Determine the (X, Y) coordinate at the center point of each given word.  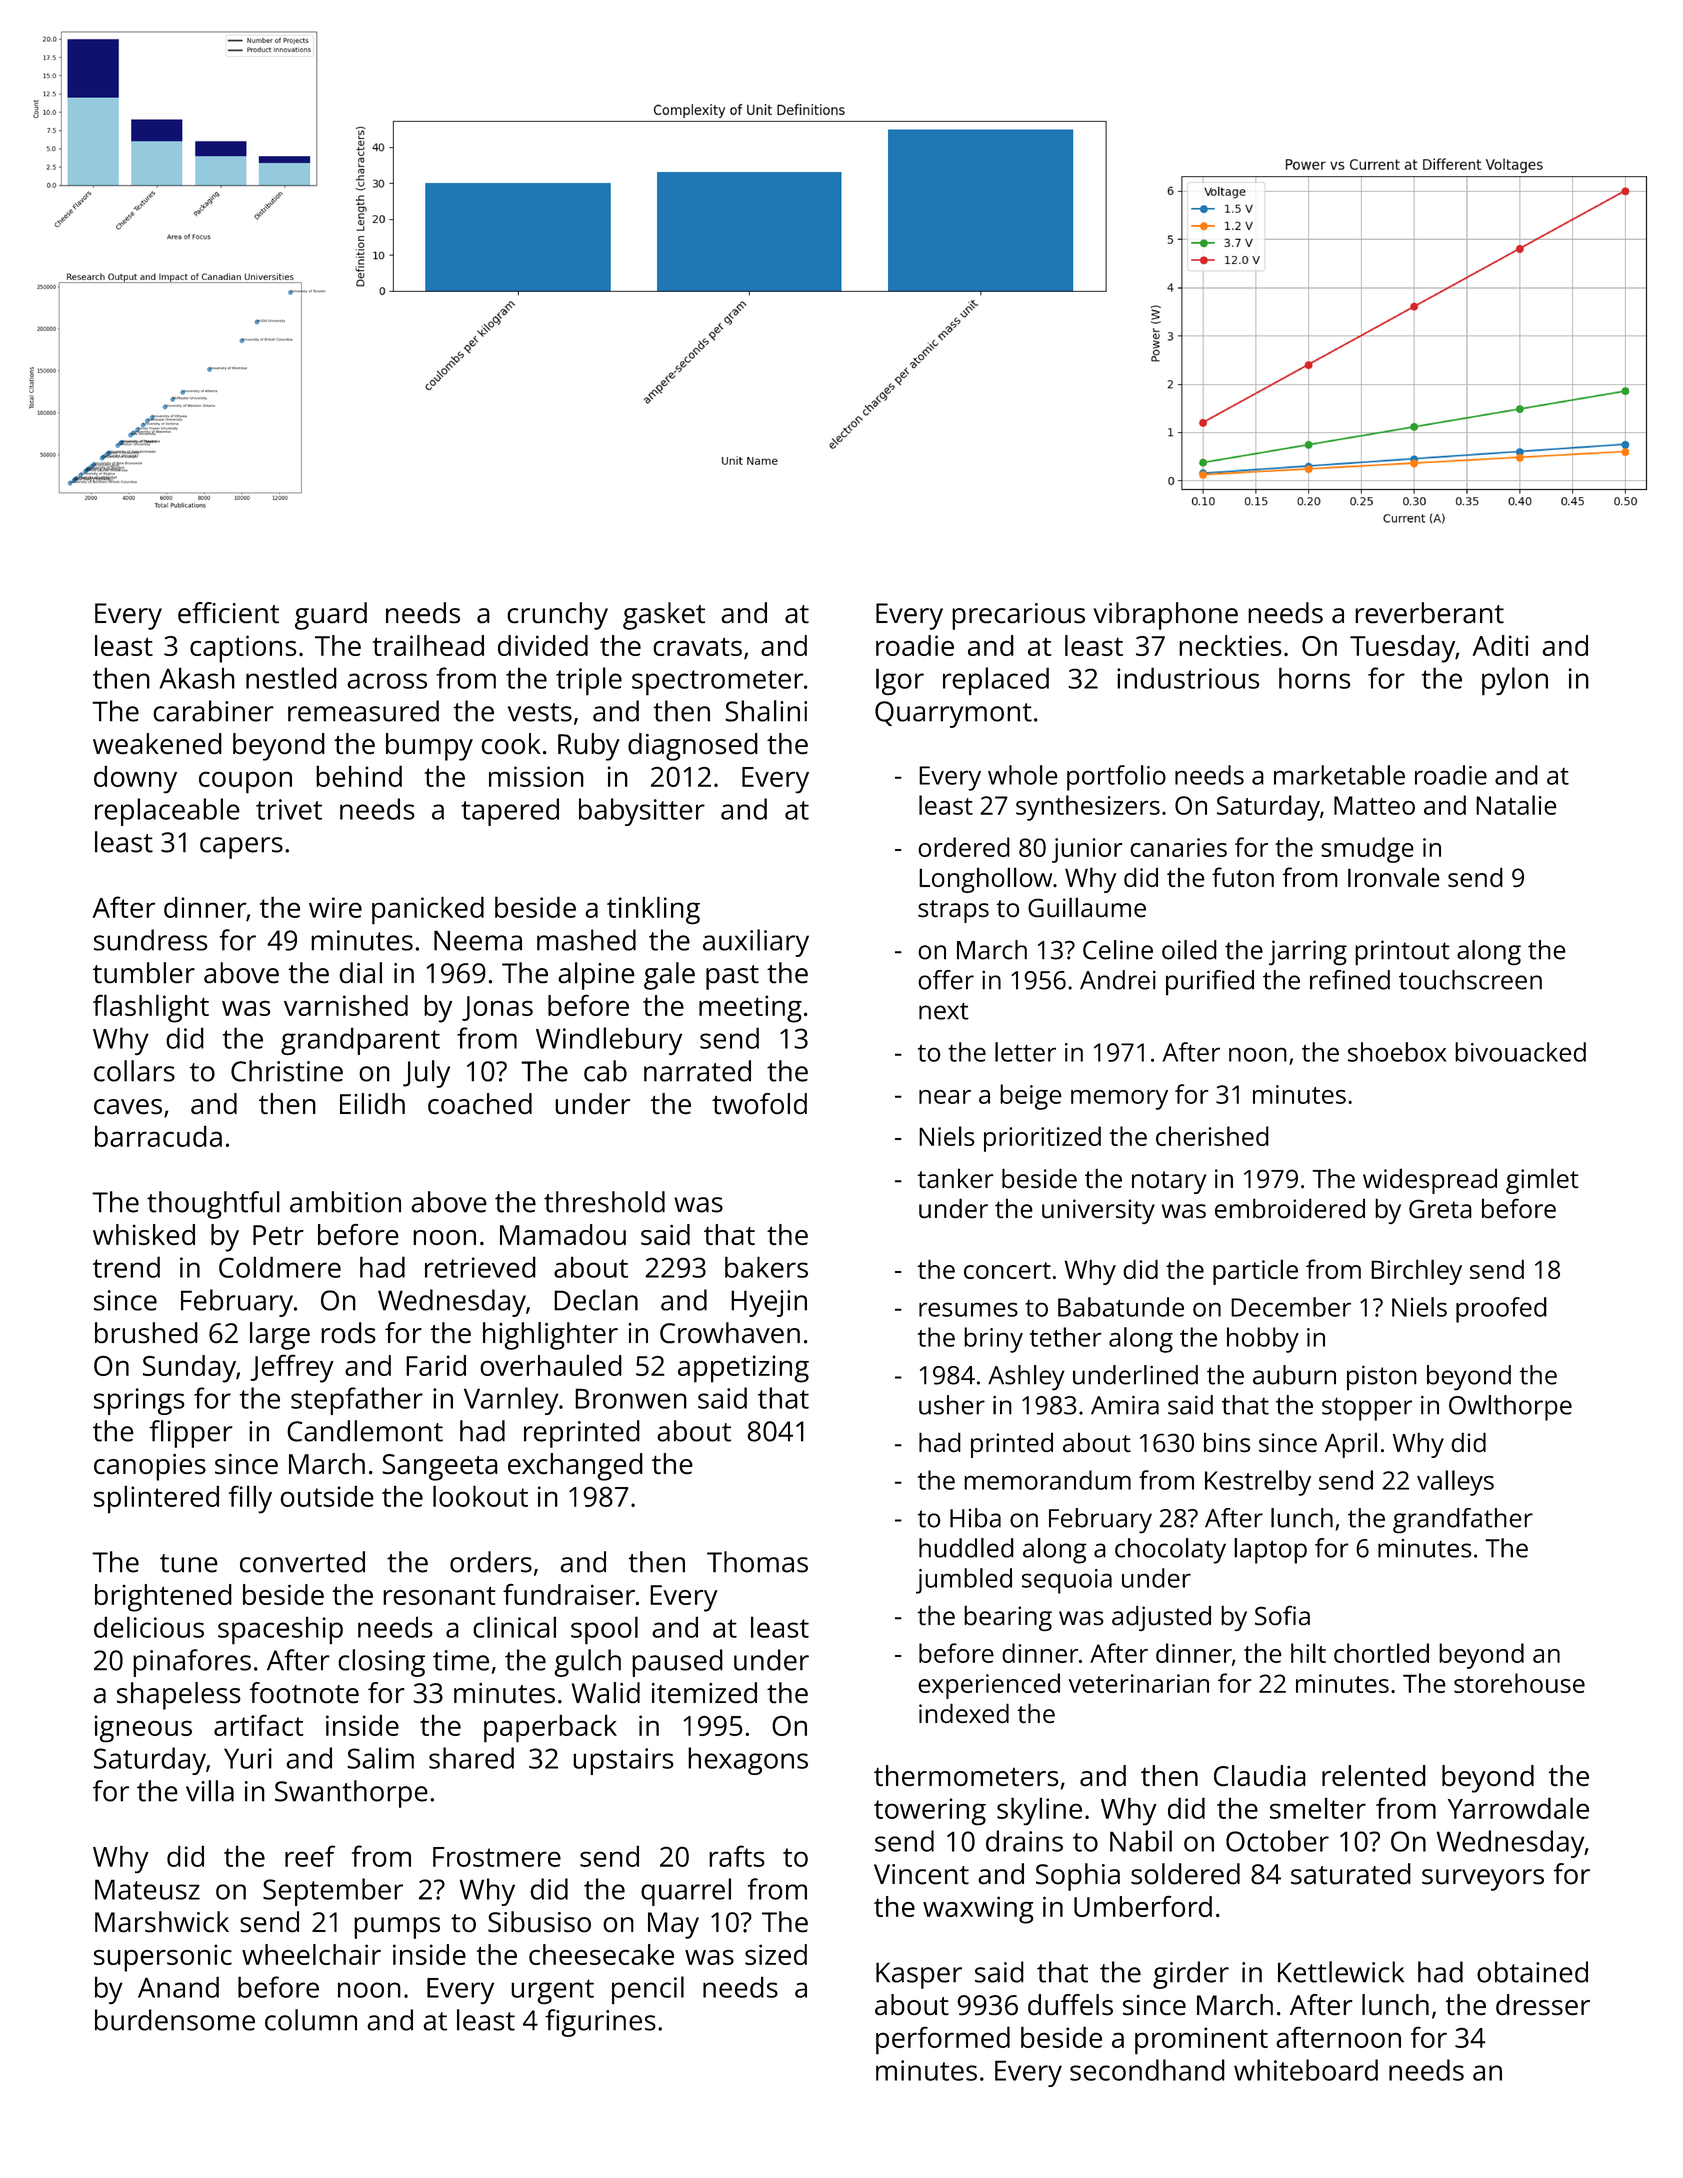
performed (943, 2040)
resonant (439, 1595)
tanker (955, 1178)
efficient (228, 612)
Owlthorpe (1510, 1408)
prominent (1201, 2041)
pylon (1515, 681)
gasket (664, 616)
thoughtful (213, 1205)
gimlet (1542, 1181)
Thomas (757, 1562)
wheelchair (311, 1954)
